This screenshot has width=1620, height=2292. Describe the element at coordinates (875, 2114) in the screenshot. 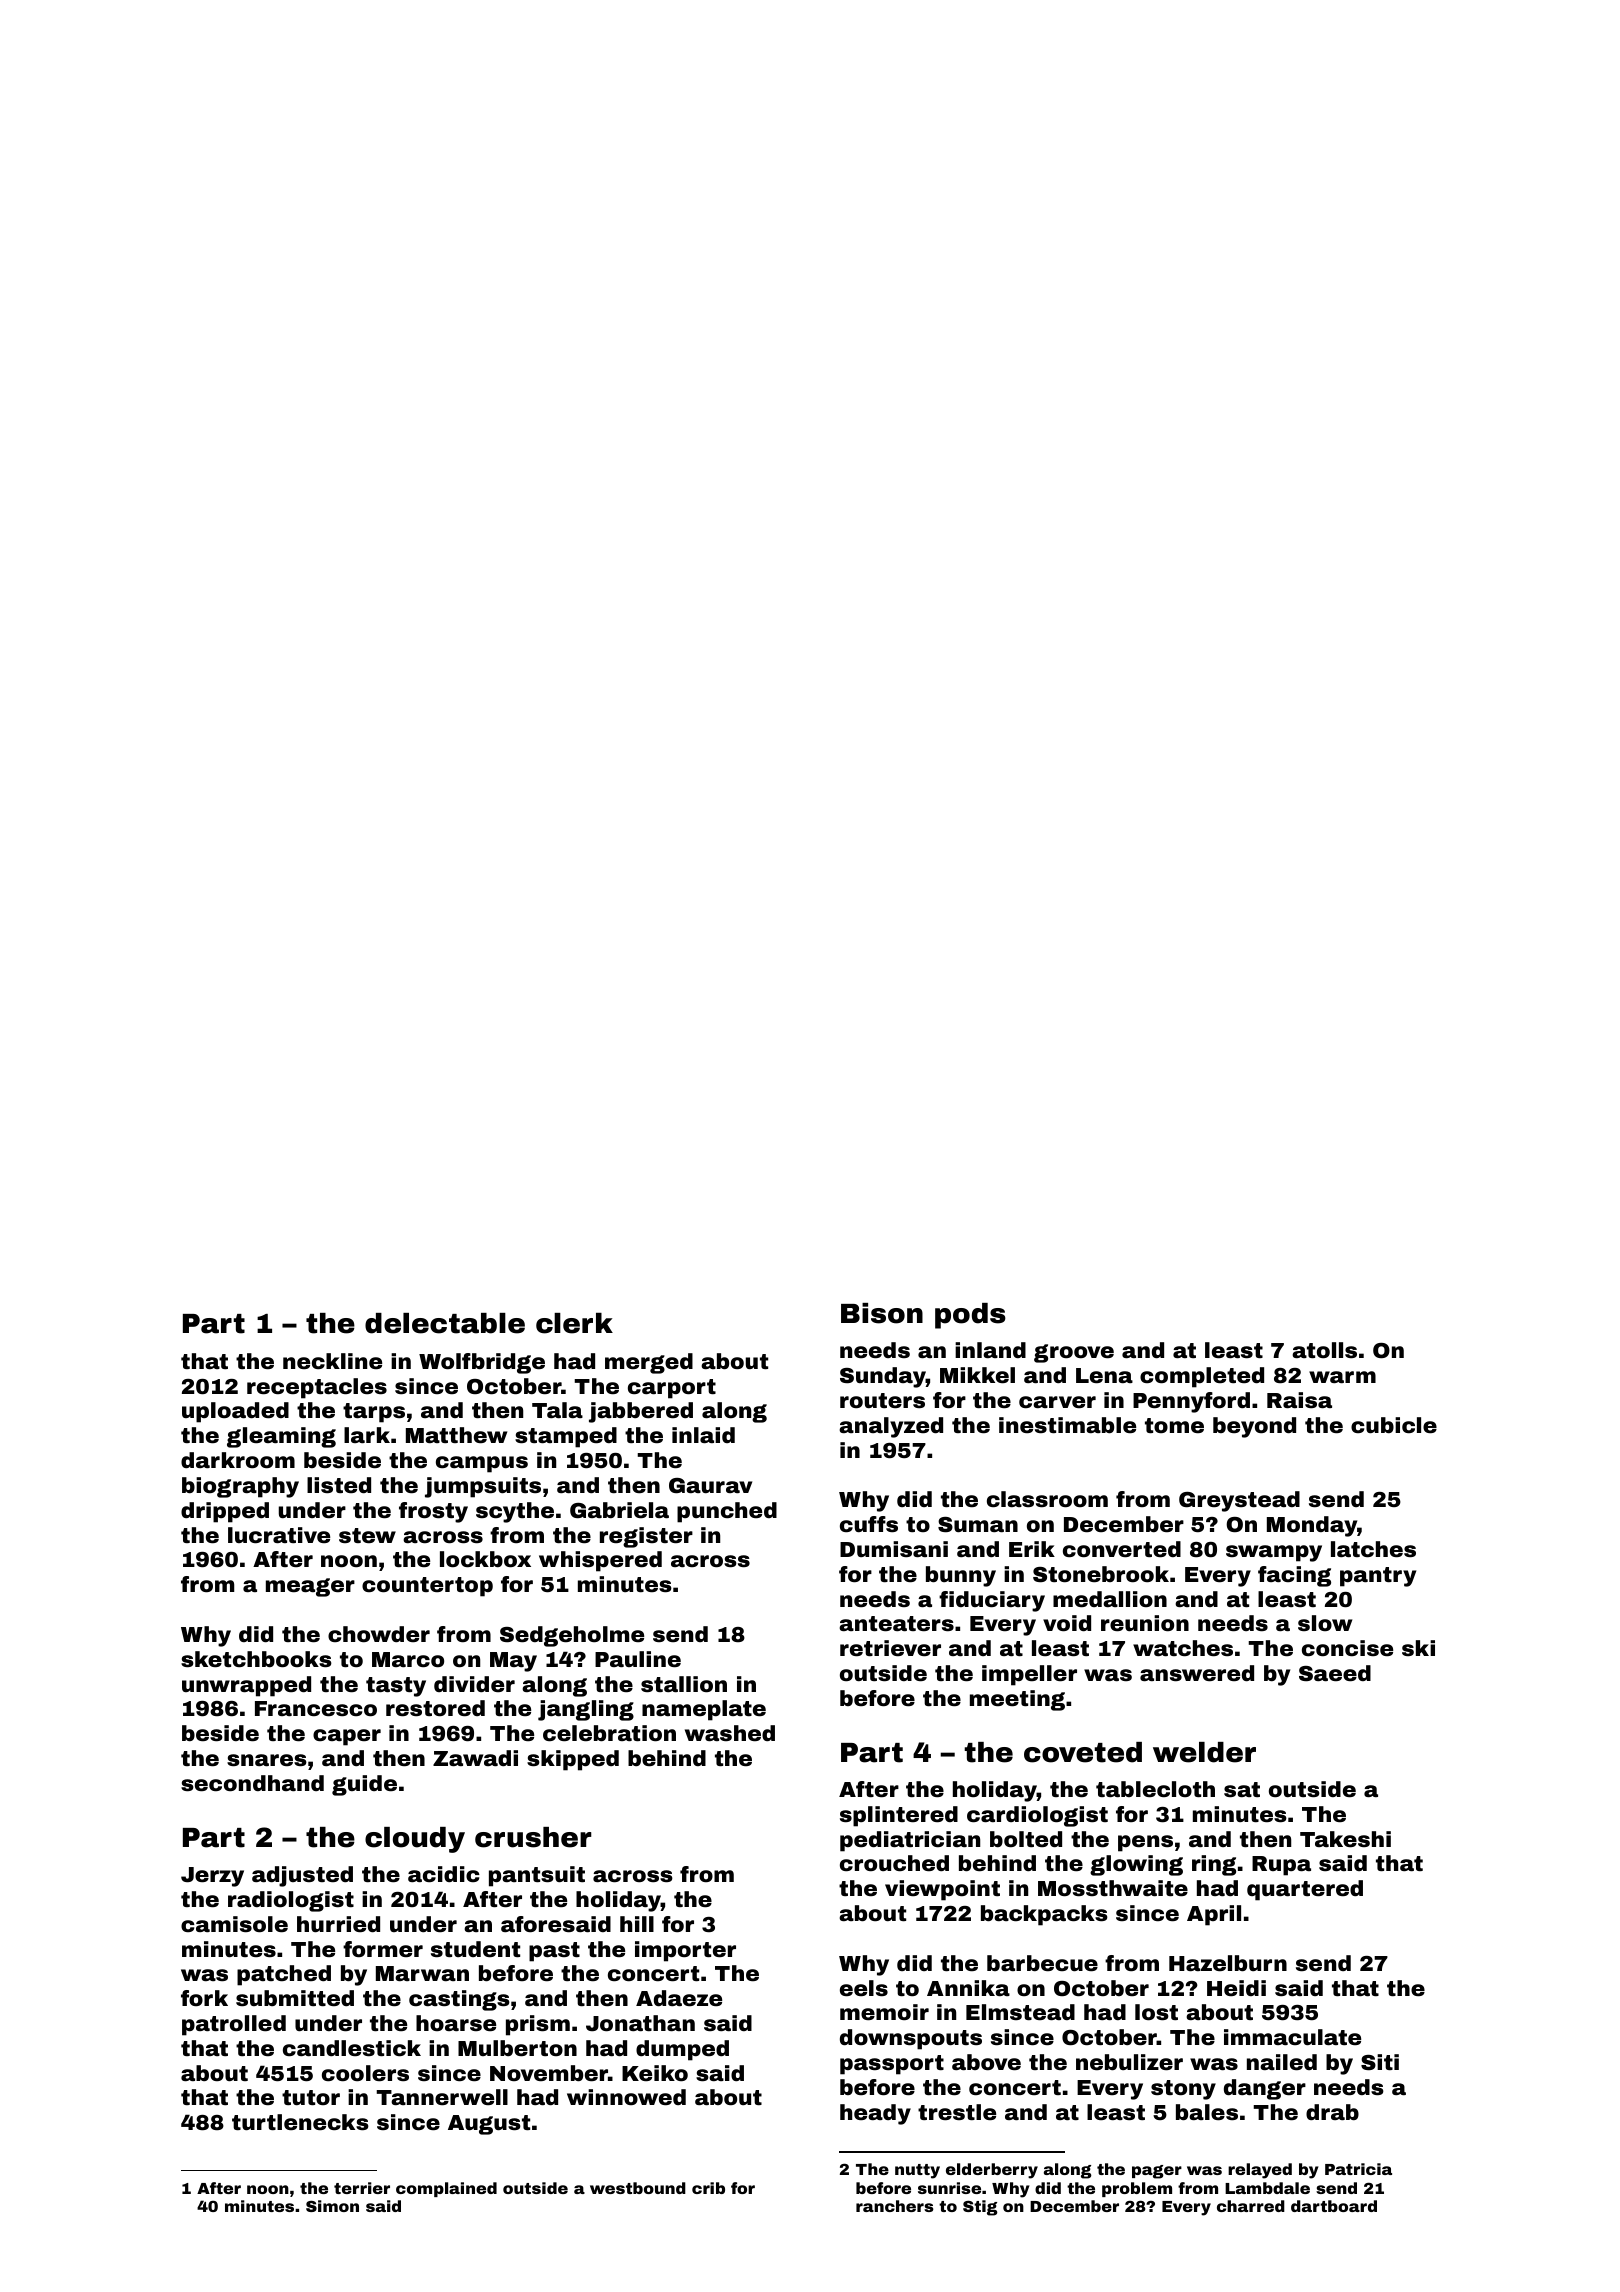

I see `heady` at that location.
